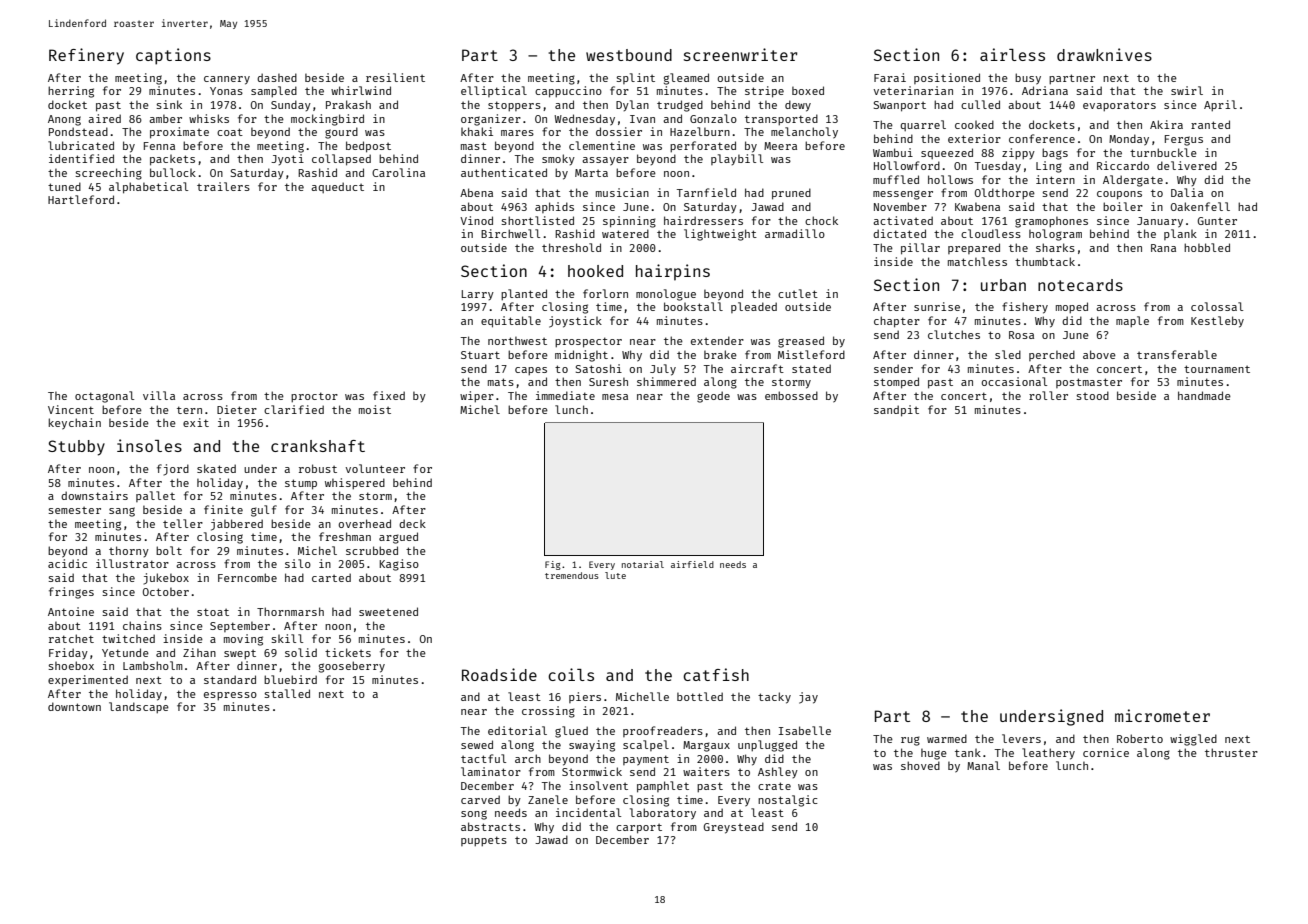 This document has width=1308, height=924. I want to click on crossing, so click(548, 712).
